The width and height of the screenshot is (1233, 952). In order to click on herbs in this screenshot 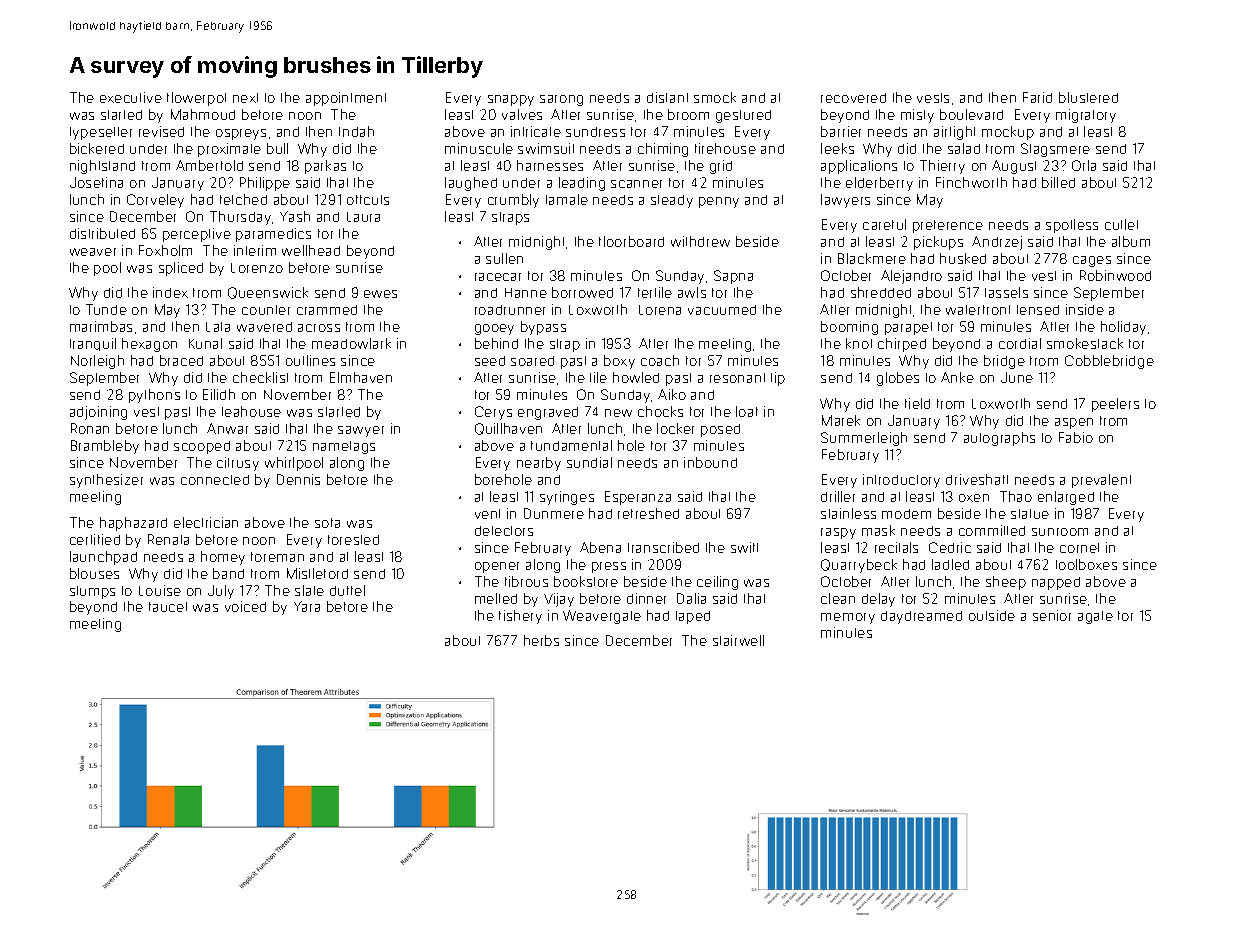, I will do `click(541, 640)`.
